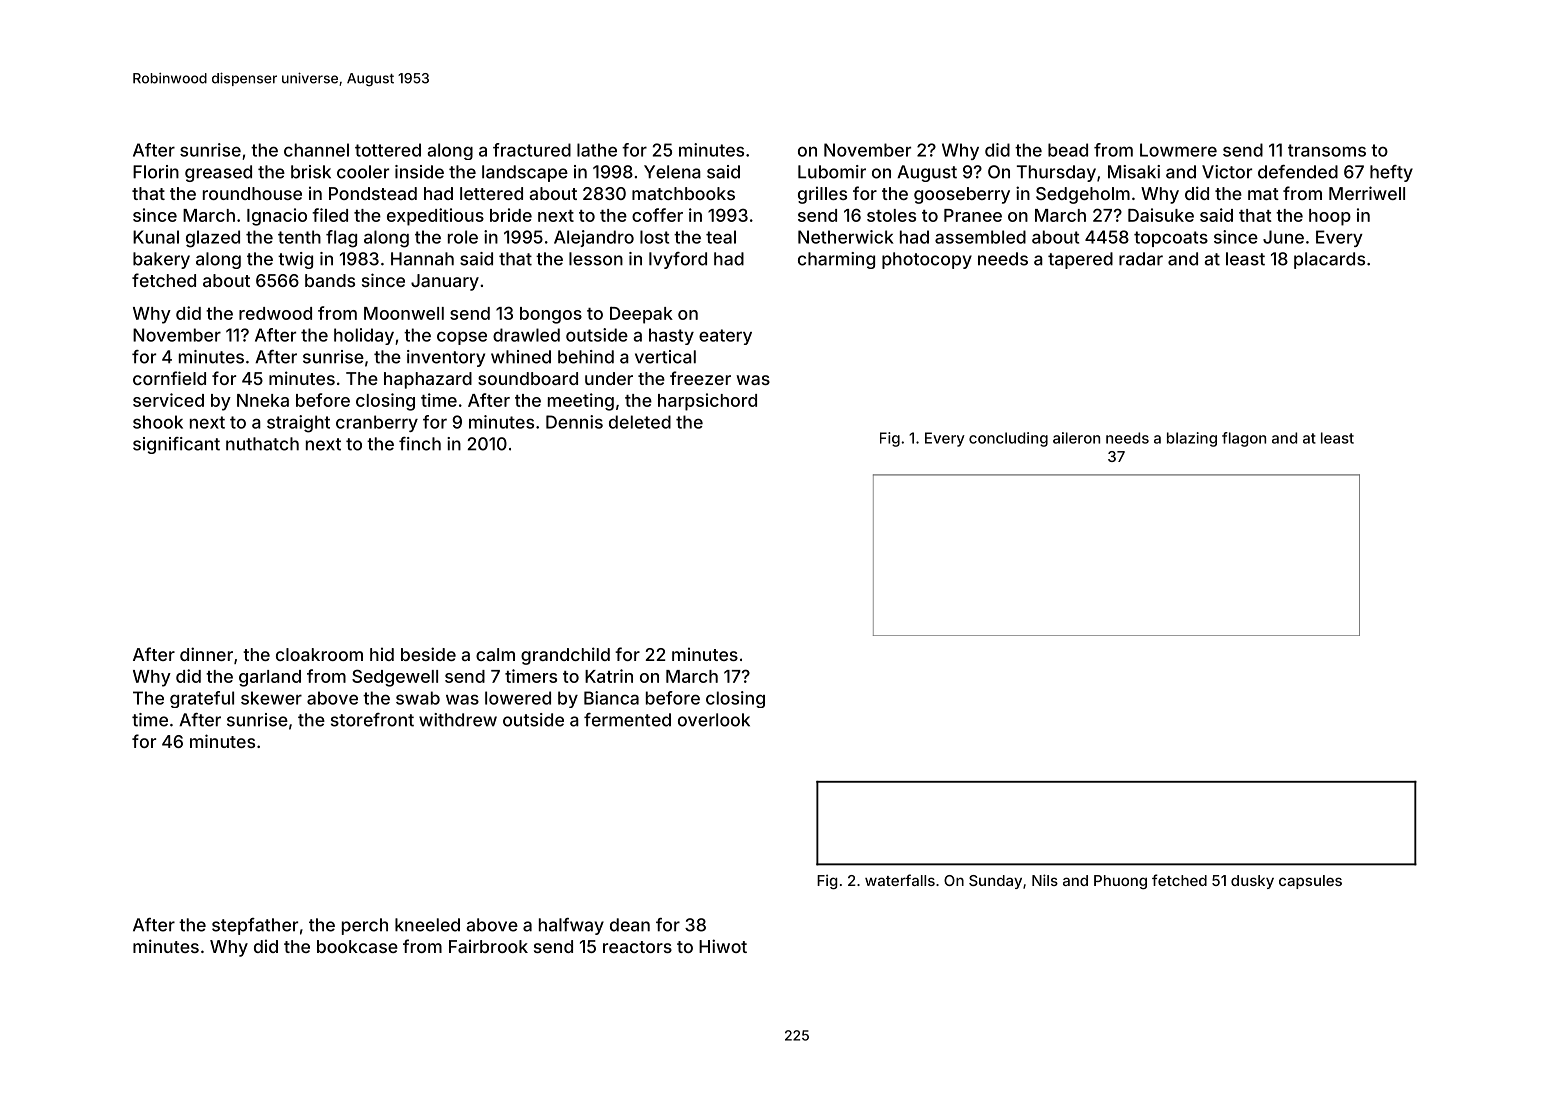 This document has width=1568, height=1109. I want to click on Phuong, so click(1120, 882).
